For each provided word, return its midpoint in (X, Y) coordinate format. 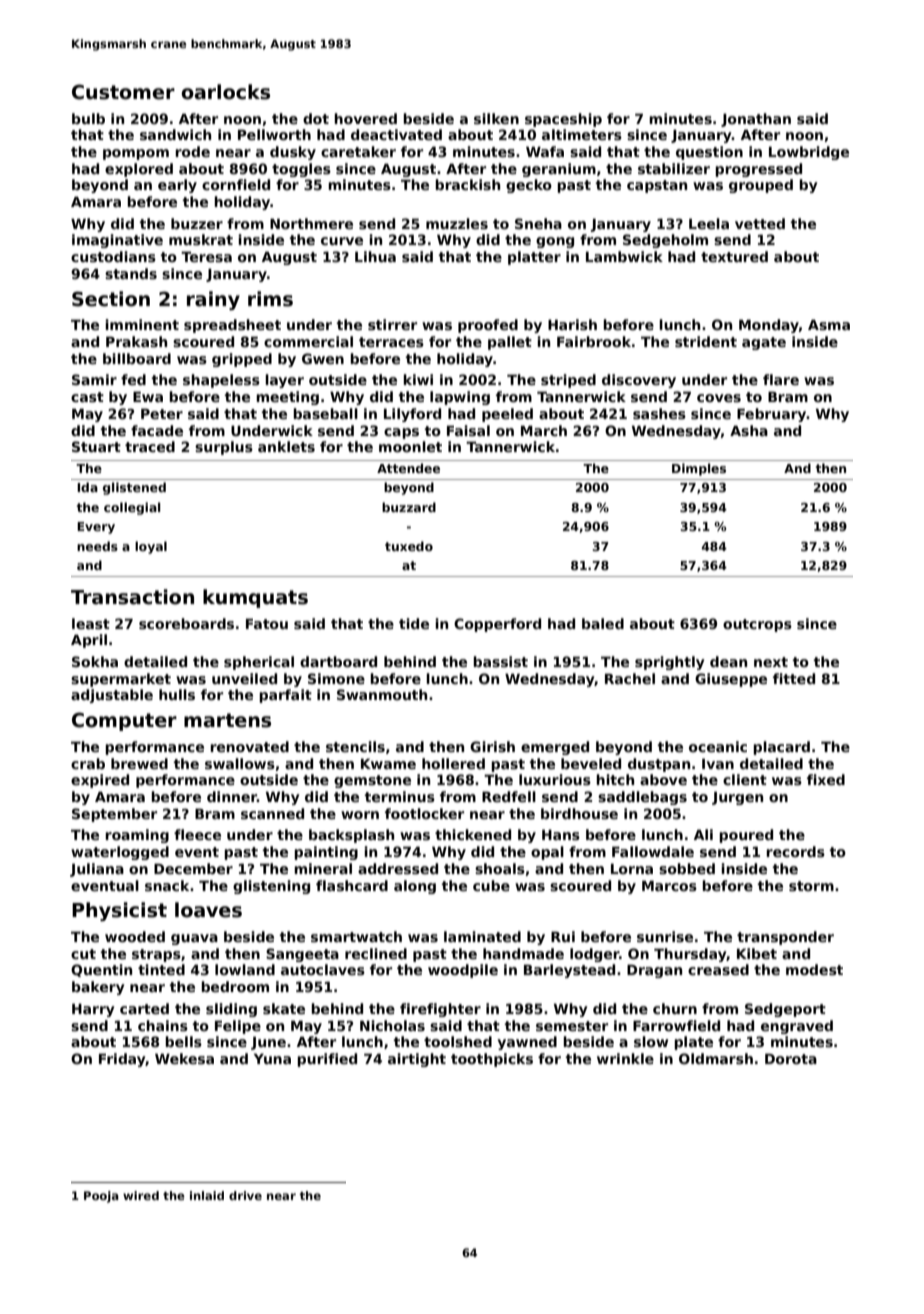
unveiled (244, 678)
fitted (794, 678)
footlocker (424, 813)
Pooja (101, 1197)
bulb (88, 118)
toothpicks (492, 1060)
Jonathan (756, 120)
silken (496, 118)
